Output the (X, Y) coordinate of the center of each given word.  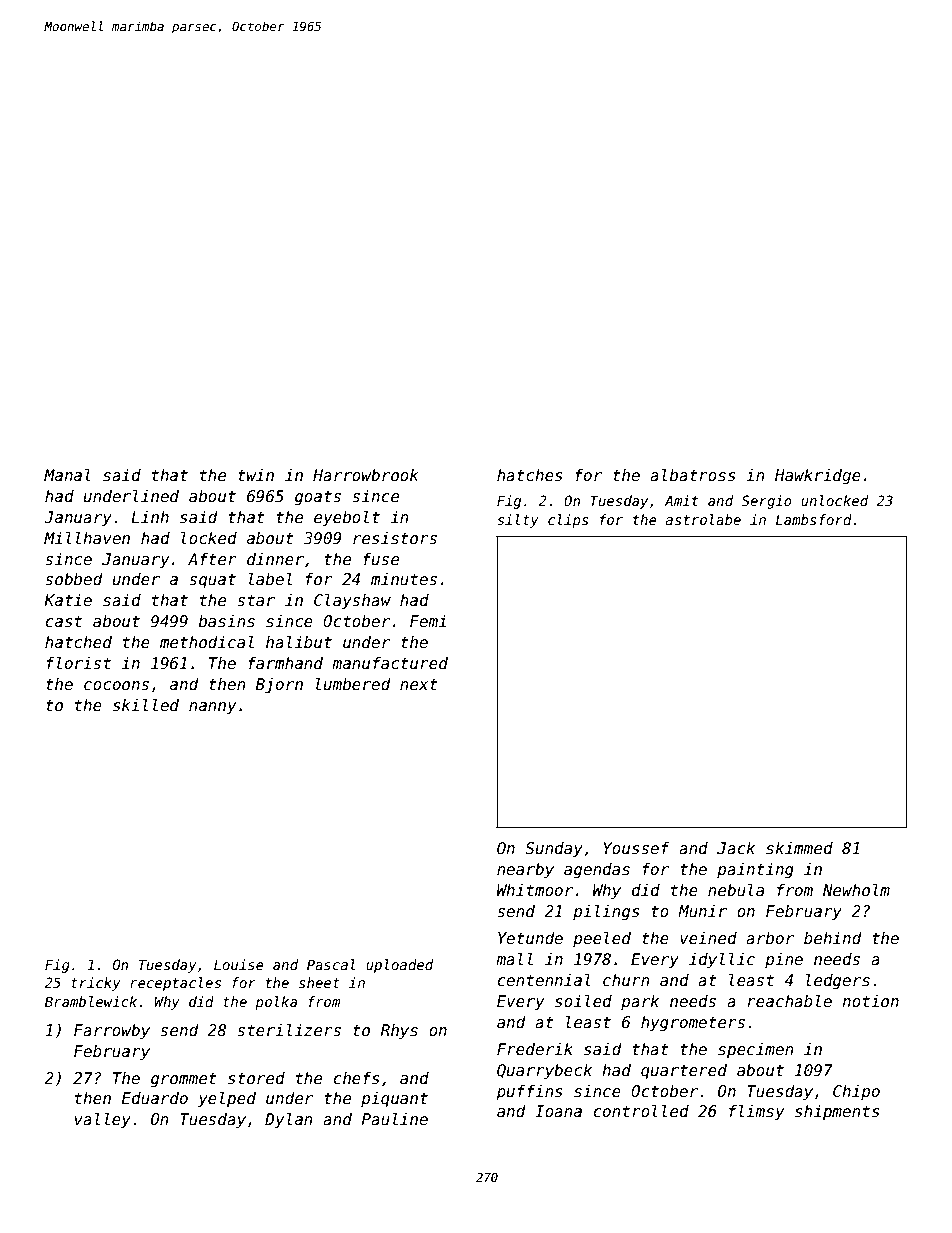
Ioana (558, 1111)
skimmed (799, 848)
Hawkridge (818, 476)
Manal (67, 474)
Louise (239, 964)
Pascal (331, 964)
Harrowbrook (366, 475)
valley (103, 1120)
